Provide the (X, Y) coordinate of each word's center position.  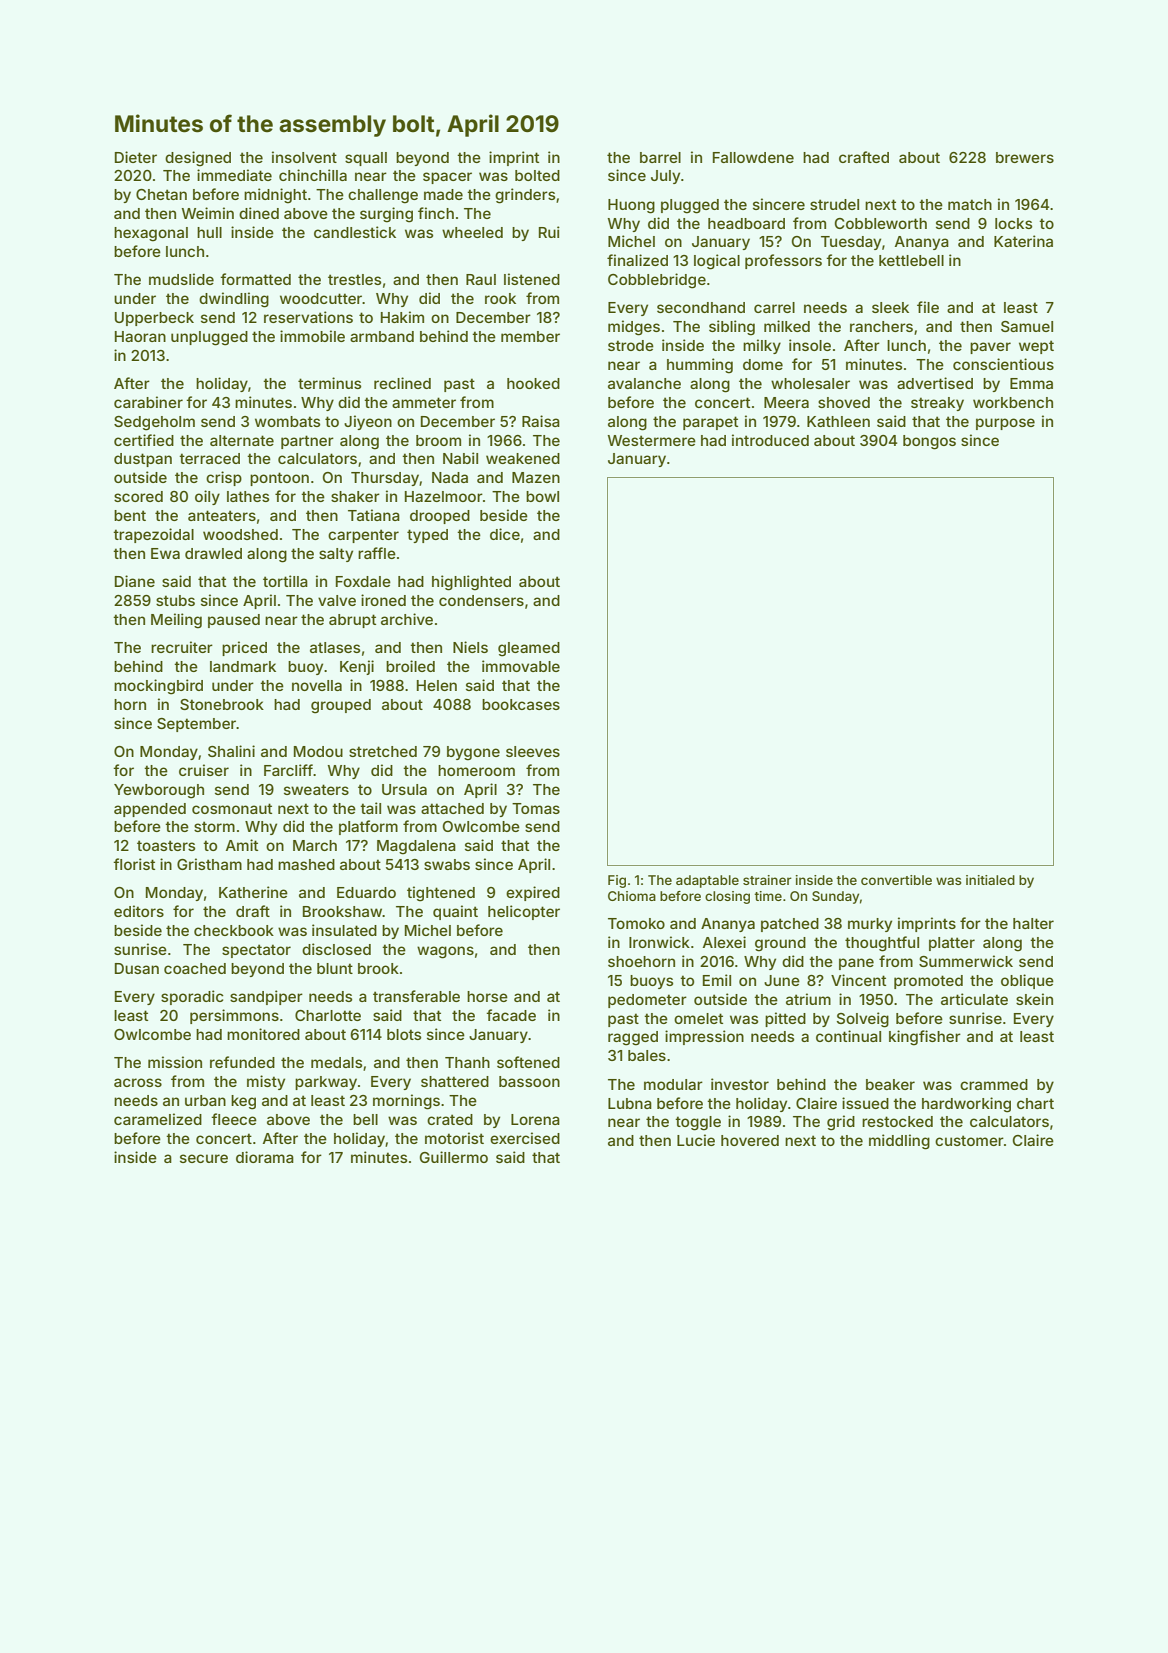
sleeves (533, 751)
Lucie (696, 1140)
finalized (637, 260)
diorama (265, 1157)
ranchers (881, 326)
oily (207, 497)
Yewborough (159, 791)
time (768, 896)
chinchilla (313, 175)
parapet (710, 423)
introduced (770, 440)
